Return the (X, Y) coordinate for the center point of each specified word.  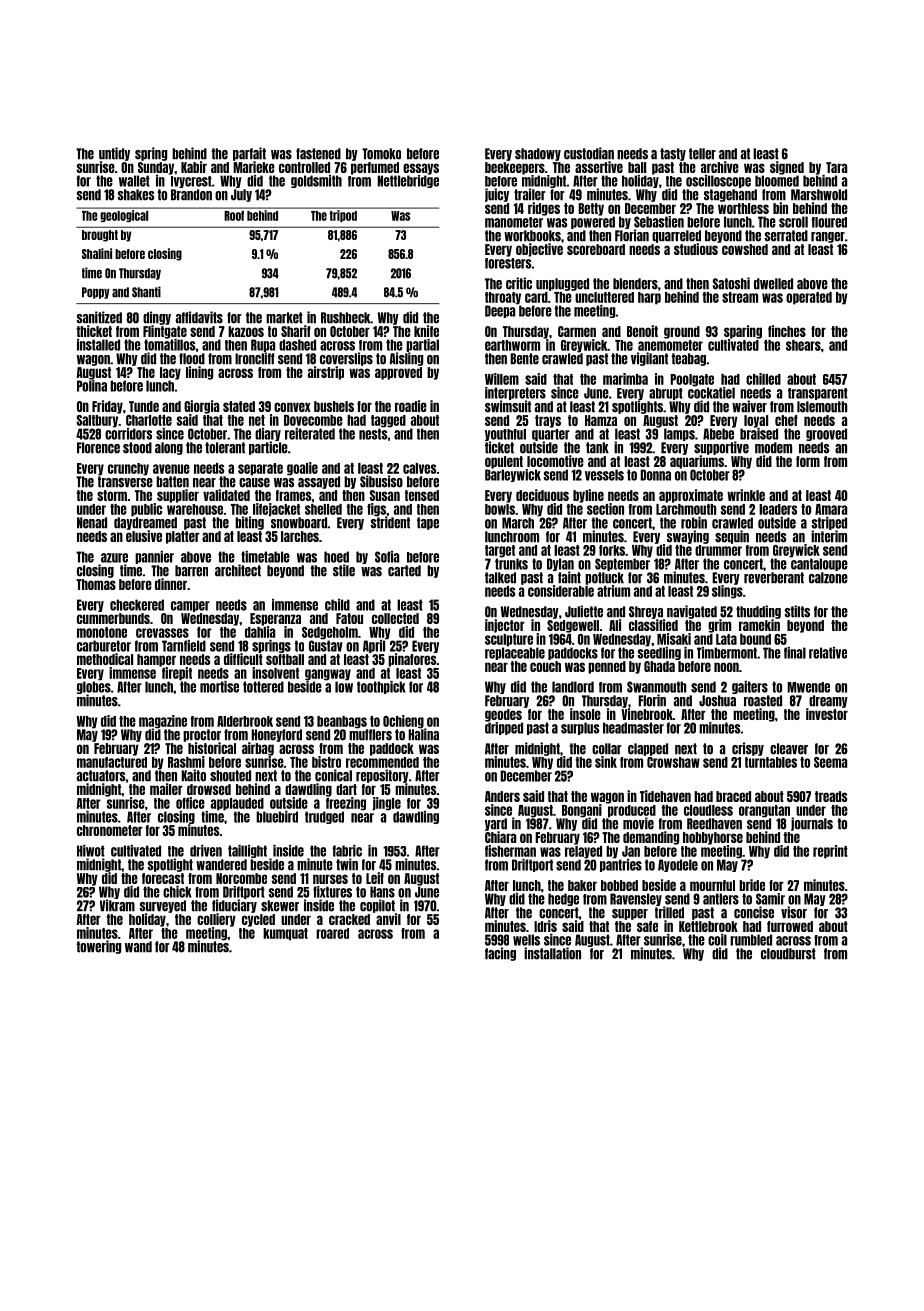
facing (500, 954)
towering (98, 947)
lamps (679, 434)
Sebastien (659, 222)
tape (428, 523)
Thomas (96, 584)
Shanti (146, 292)
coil (717, 940)
